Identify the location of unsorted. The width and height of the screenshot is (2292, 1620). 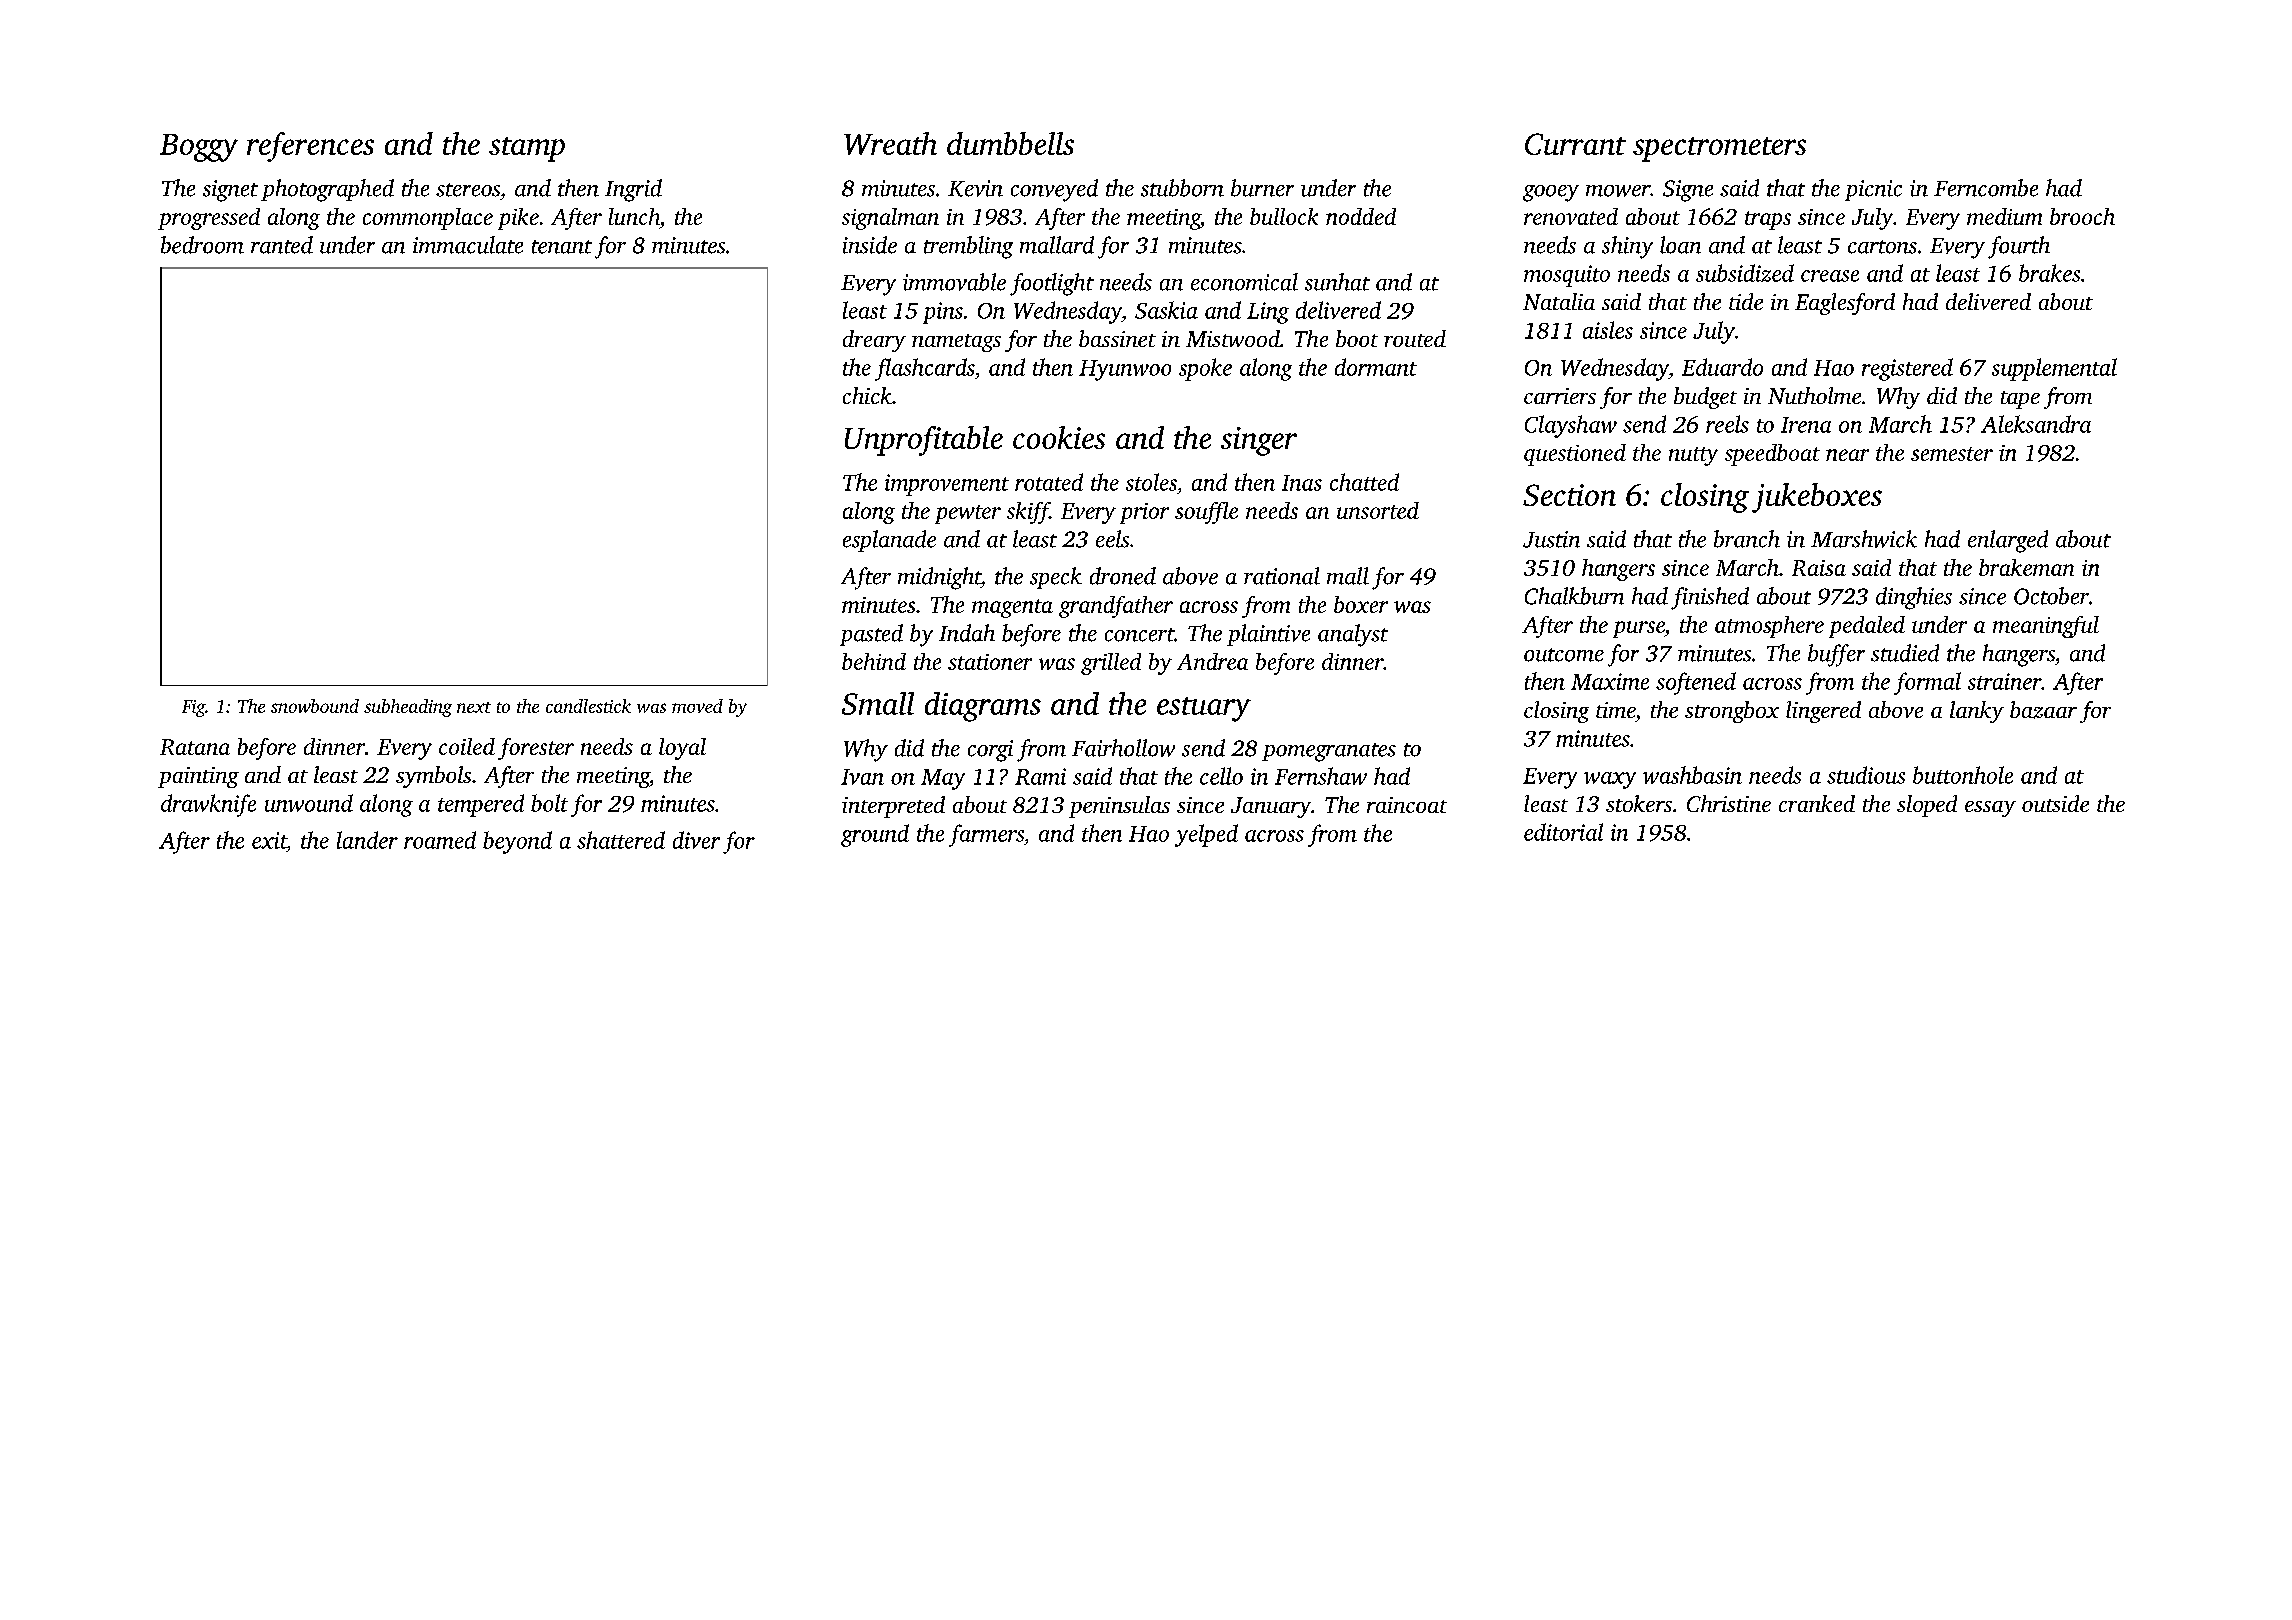
(1378, 510).
